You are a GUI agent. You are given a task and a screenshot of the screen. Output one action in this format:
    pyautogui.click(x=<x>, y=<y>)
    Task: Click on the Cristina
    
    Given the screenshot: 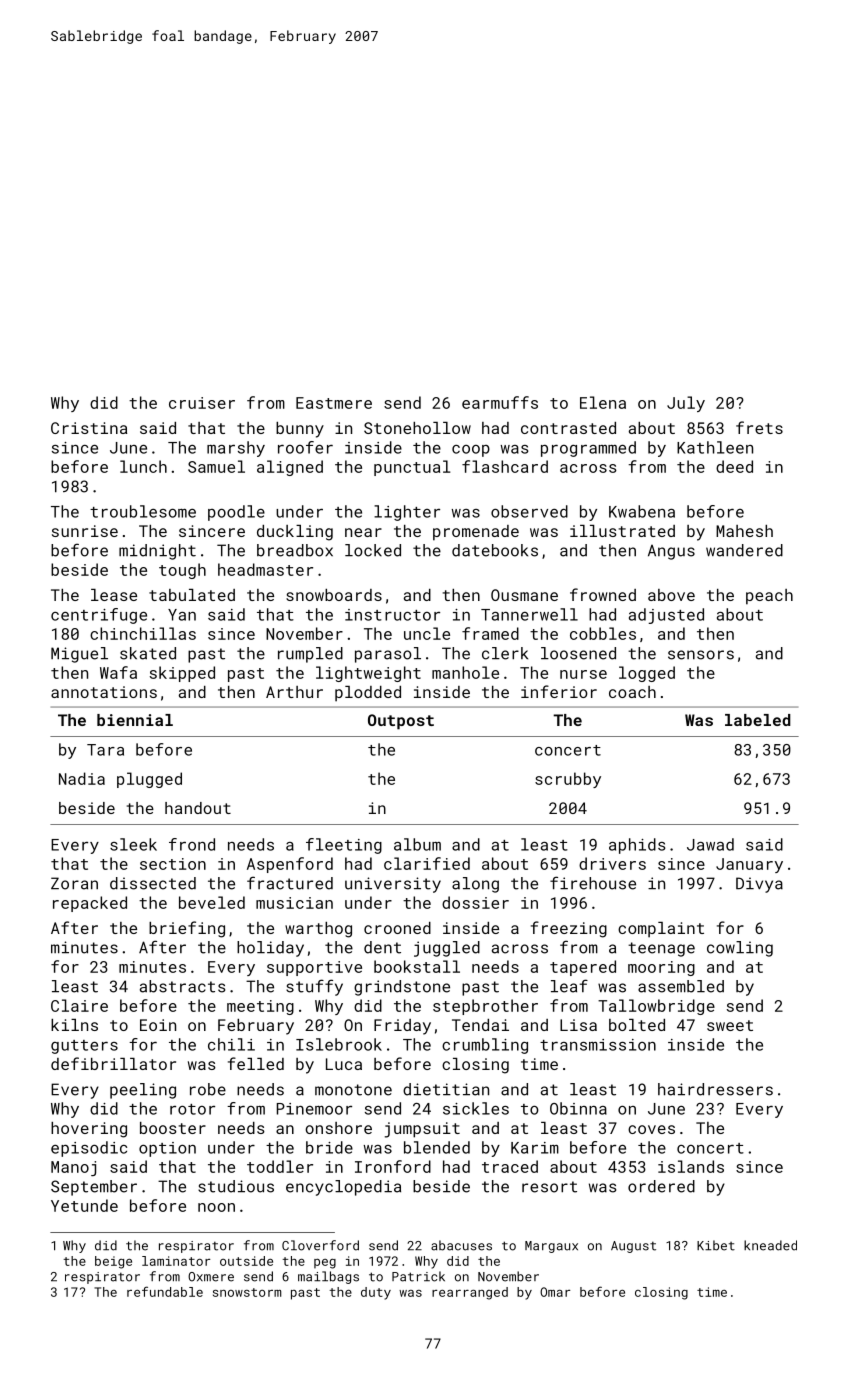 What is the action you would take?
    pyautogui.click(x=89, y=428)
